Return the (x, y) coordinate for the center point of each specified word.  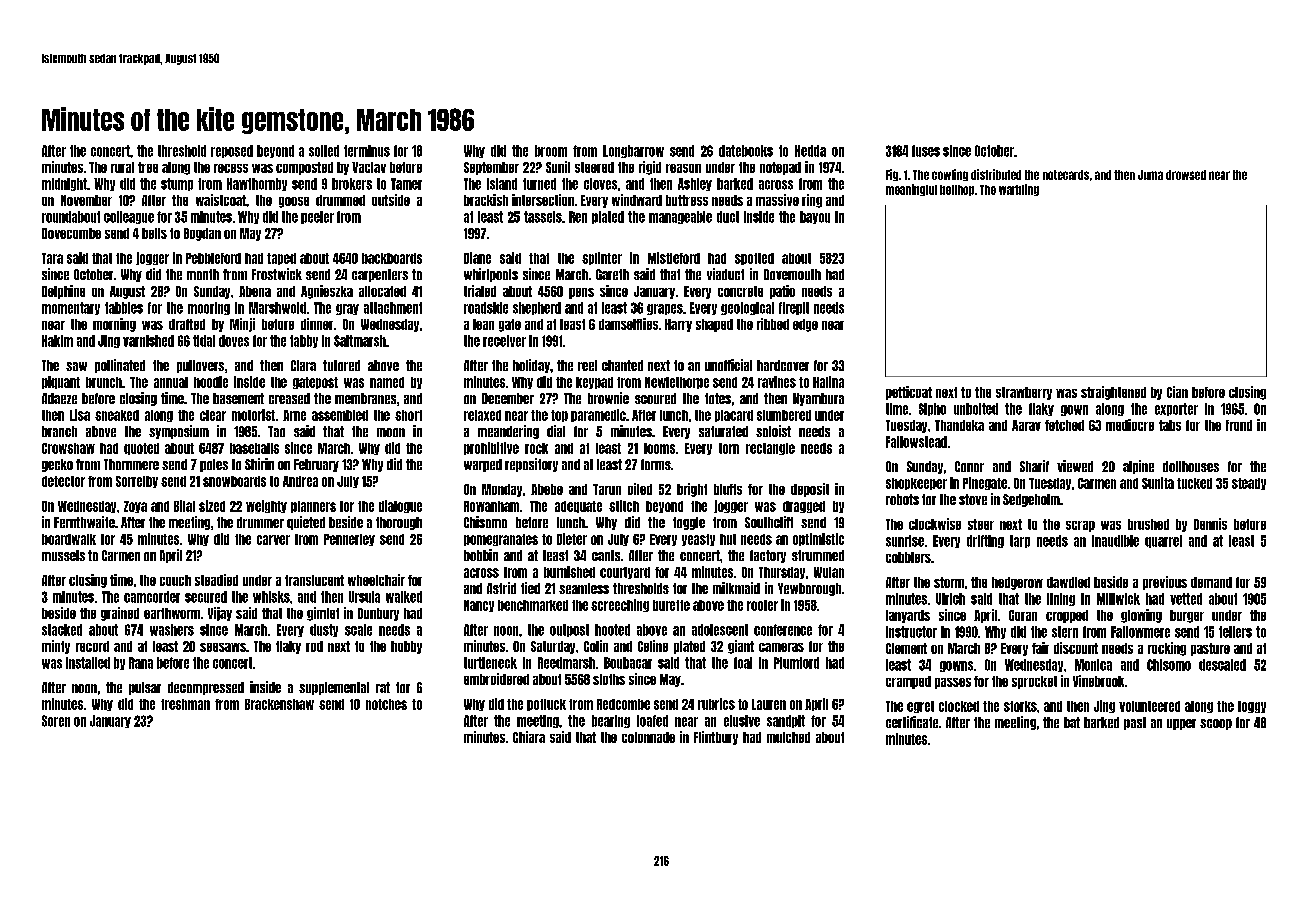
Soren (56, 721)
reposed (232, 151)
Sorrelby (137, 482)
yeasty (698, 540)
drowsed (1186, 175)
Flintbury (716, 738)
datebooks (746, 151)
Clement (906, 648)
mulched (788, 737)
